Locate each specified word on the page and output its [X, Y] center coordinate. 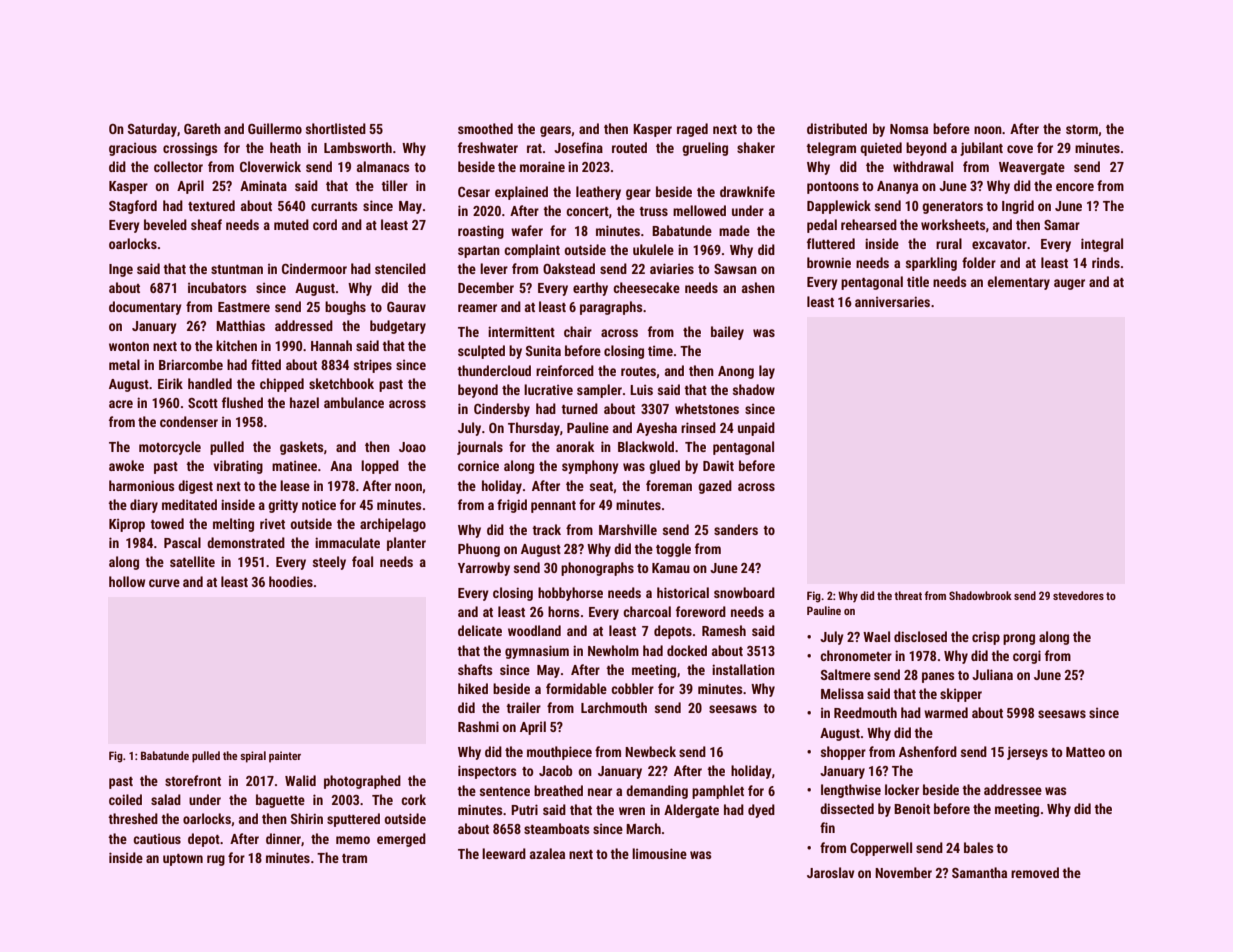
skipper [961, 695]
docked [687, 650]
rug [216, 860]
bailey [727, 333]
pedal [822, 226]
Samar [1062, 225]
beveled [165, 224]
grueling [705, 149]
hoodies [291, 581]
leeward [504, 853]
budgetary [398, 327]
